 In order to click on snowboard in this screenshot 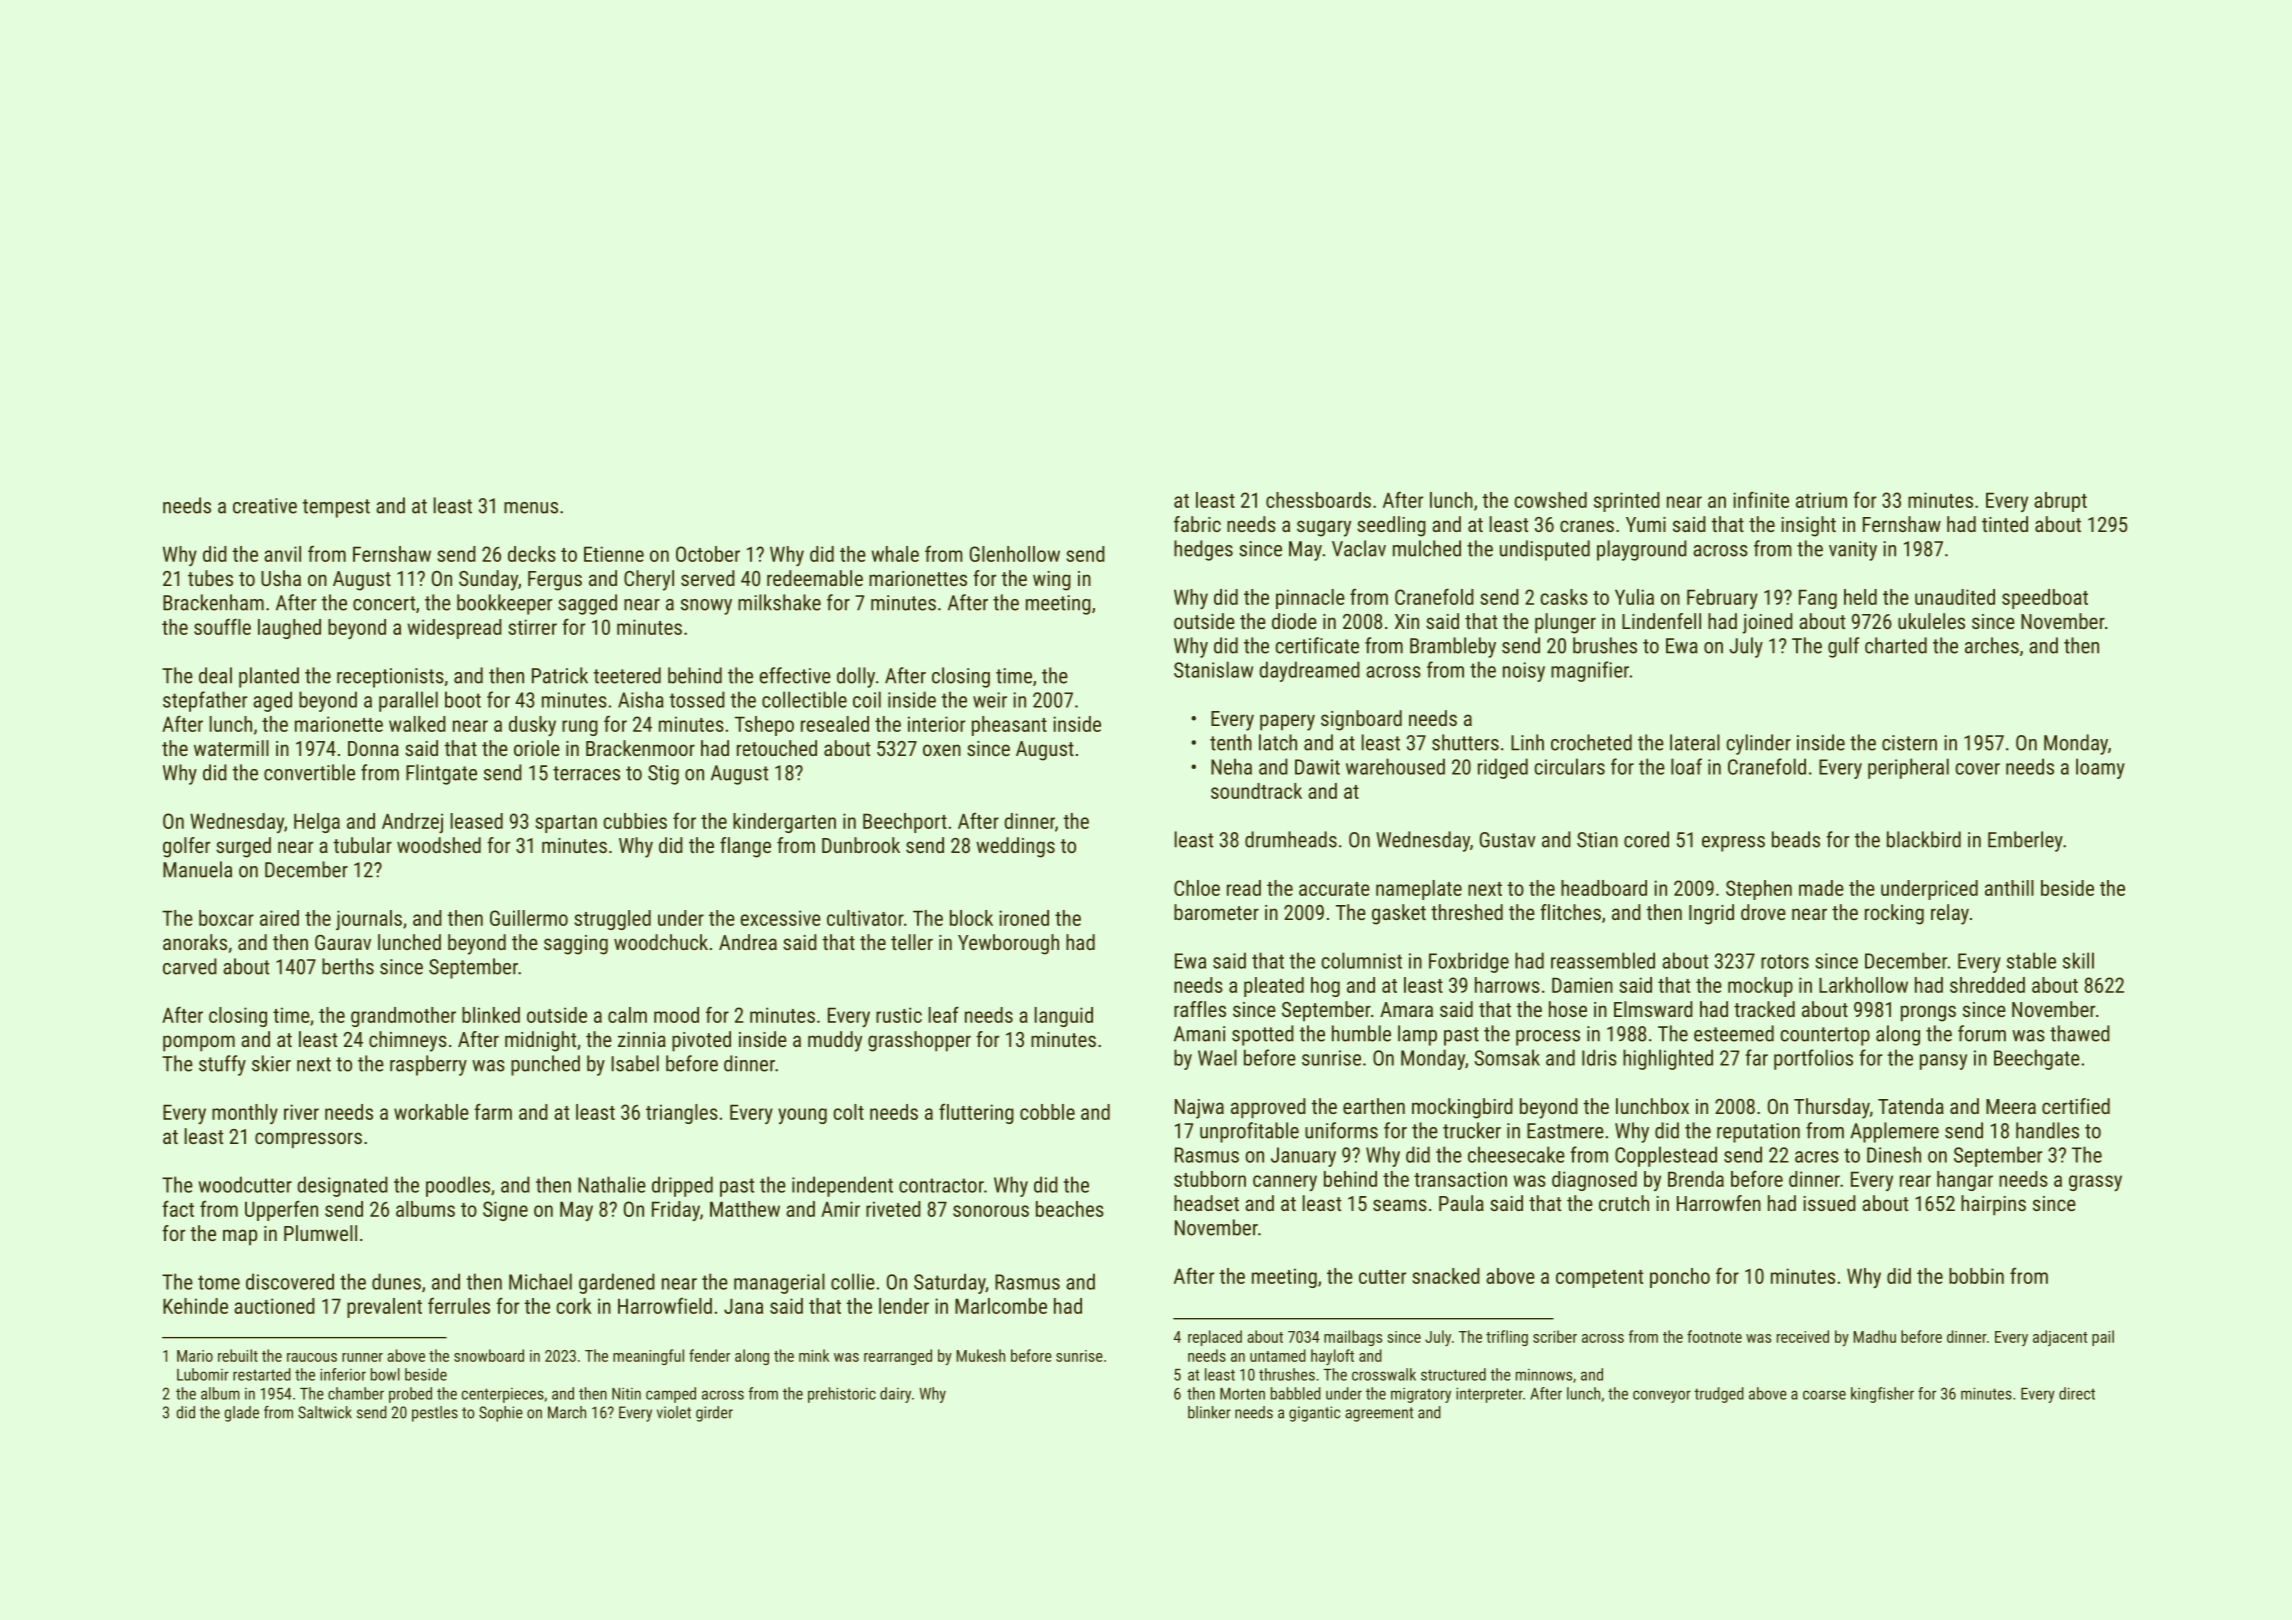, I will do `click(489, 1355)`.
